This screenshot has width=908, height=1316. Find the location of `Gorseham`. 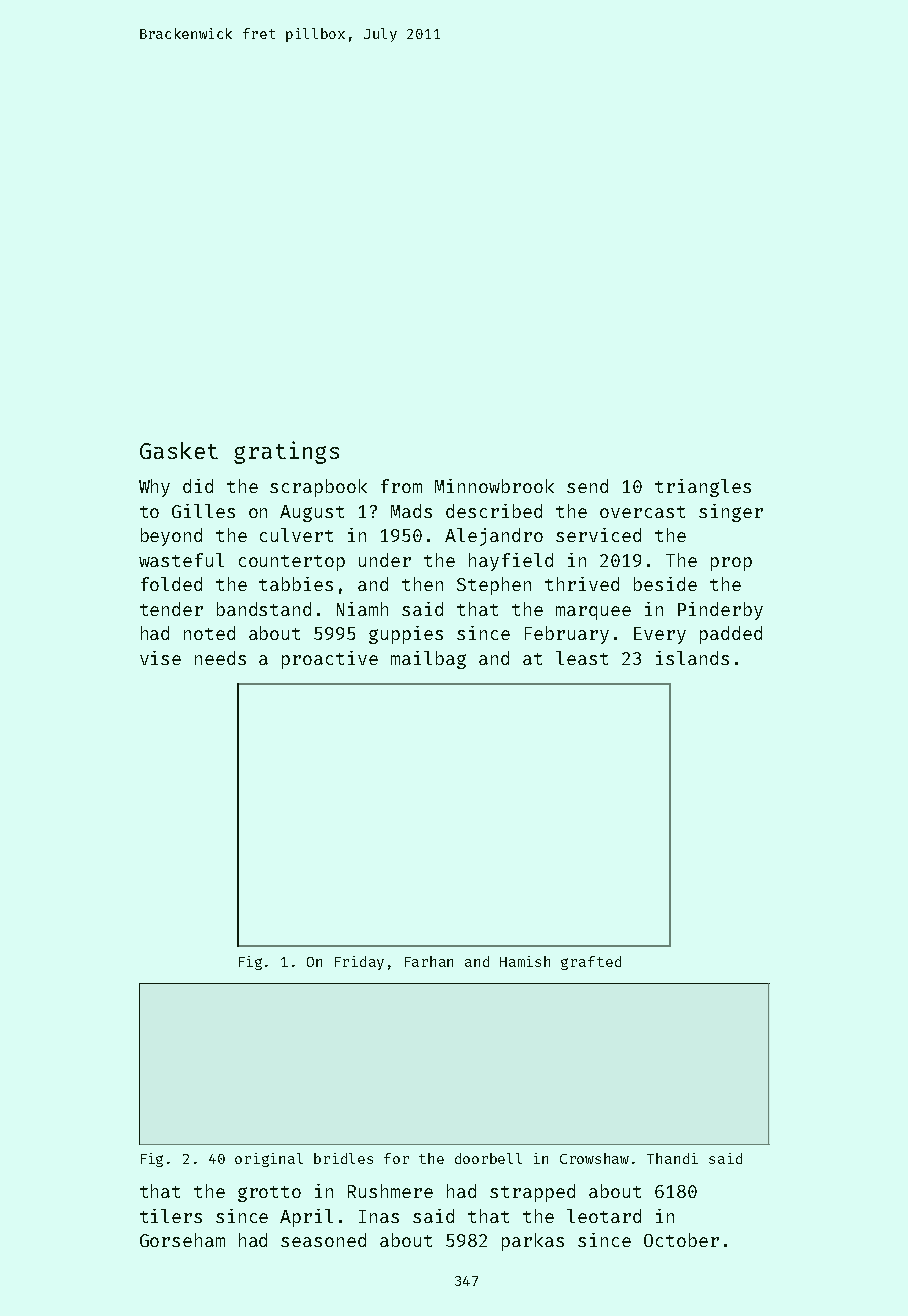

Gorseham is located at coordinates (182, 1240).
